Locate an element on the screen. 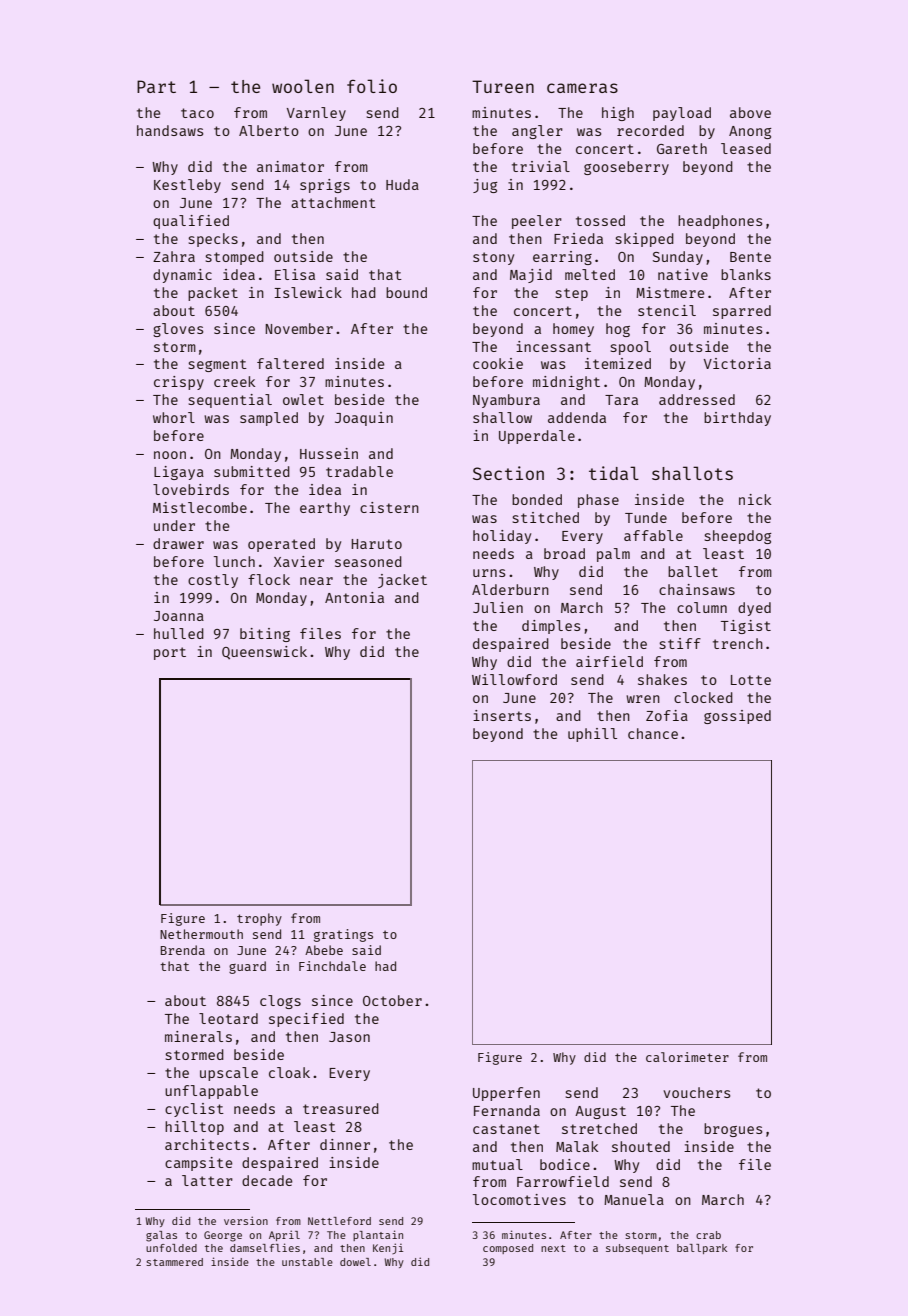  animator is located at coordinates (290, 166).
